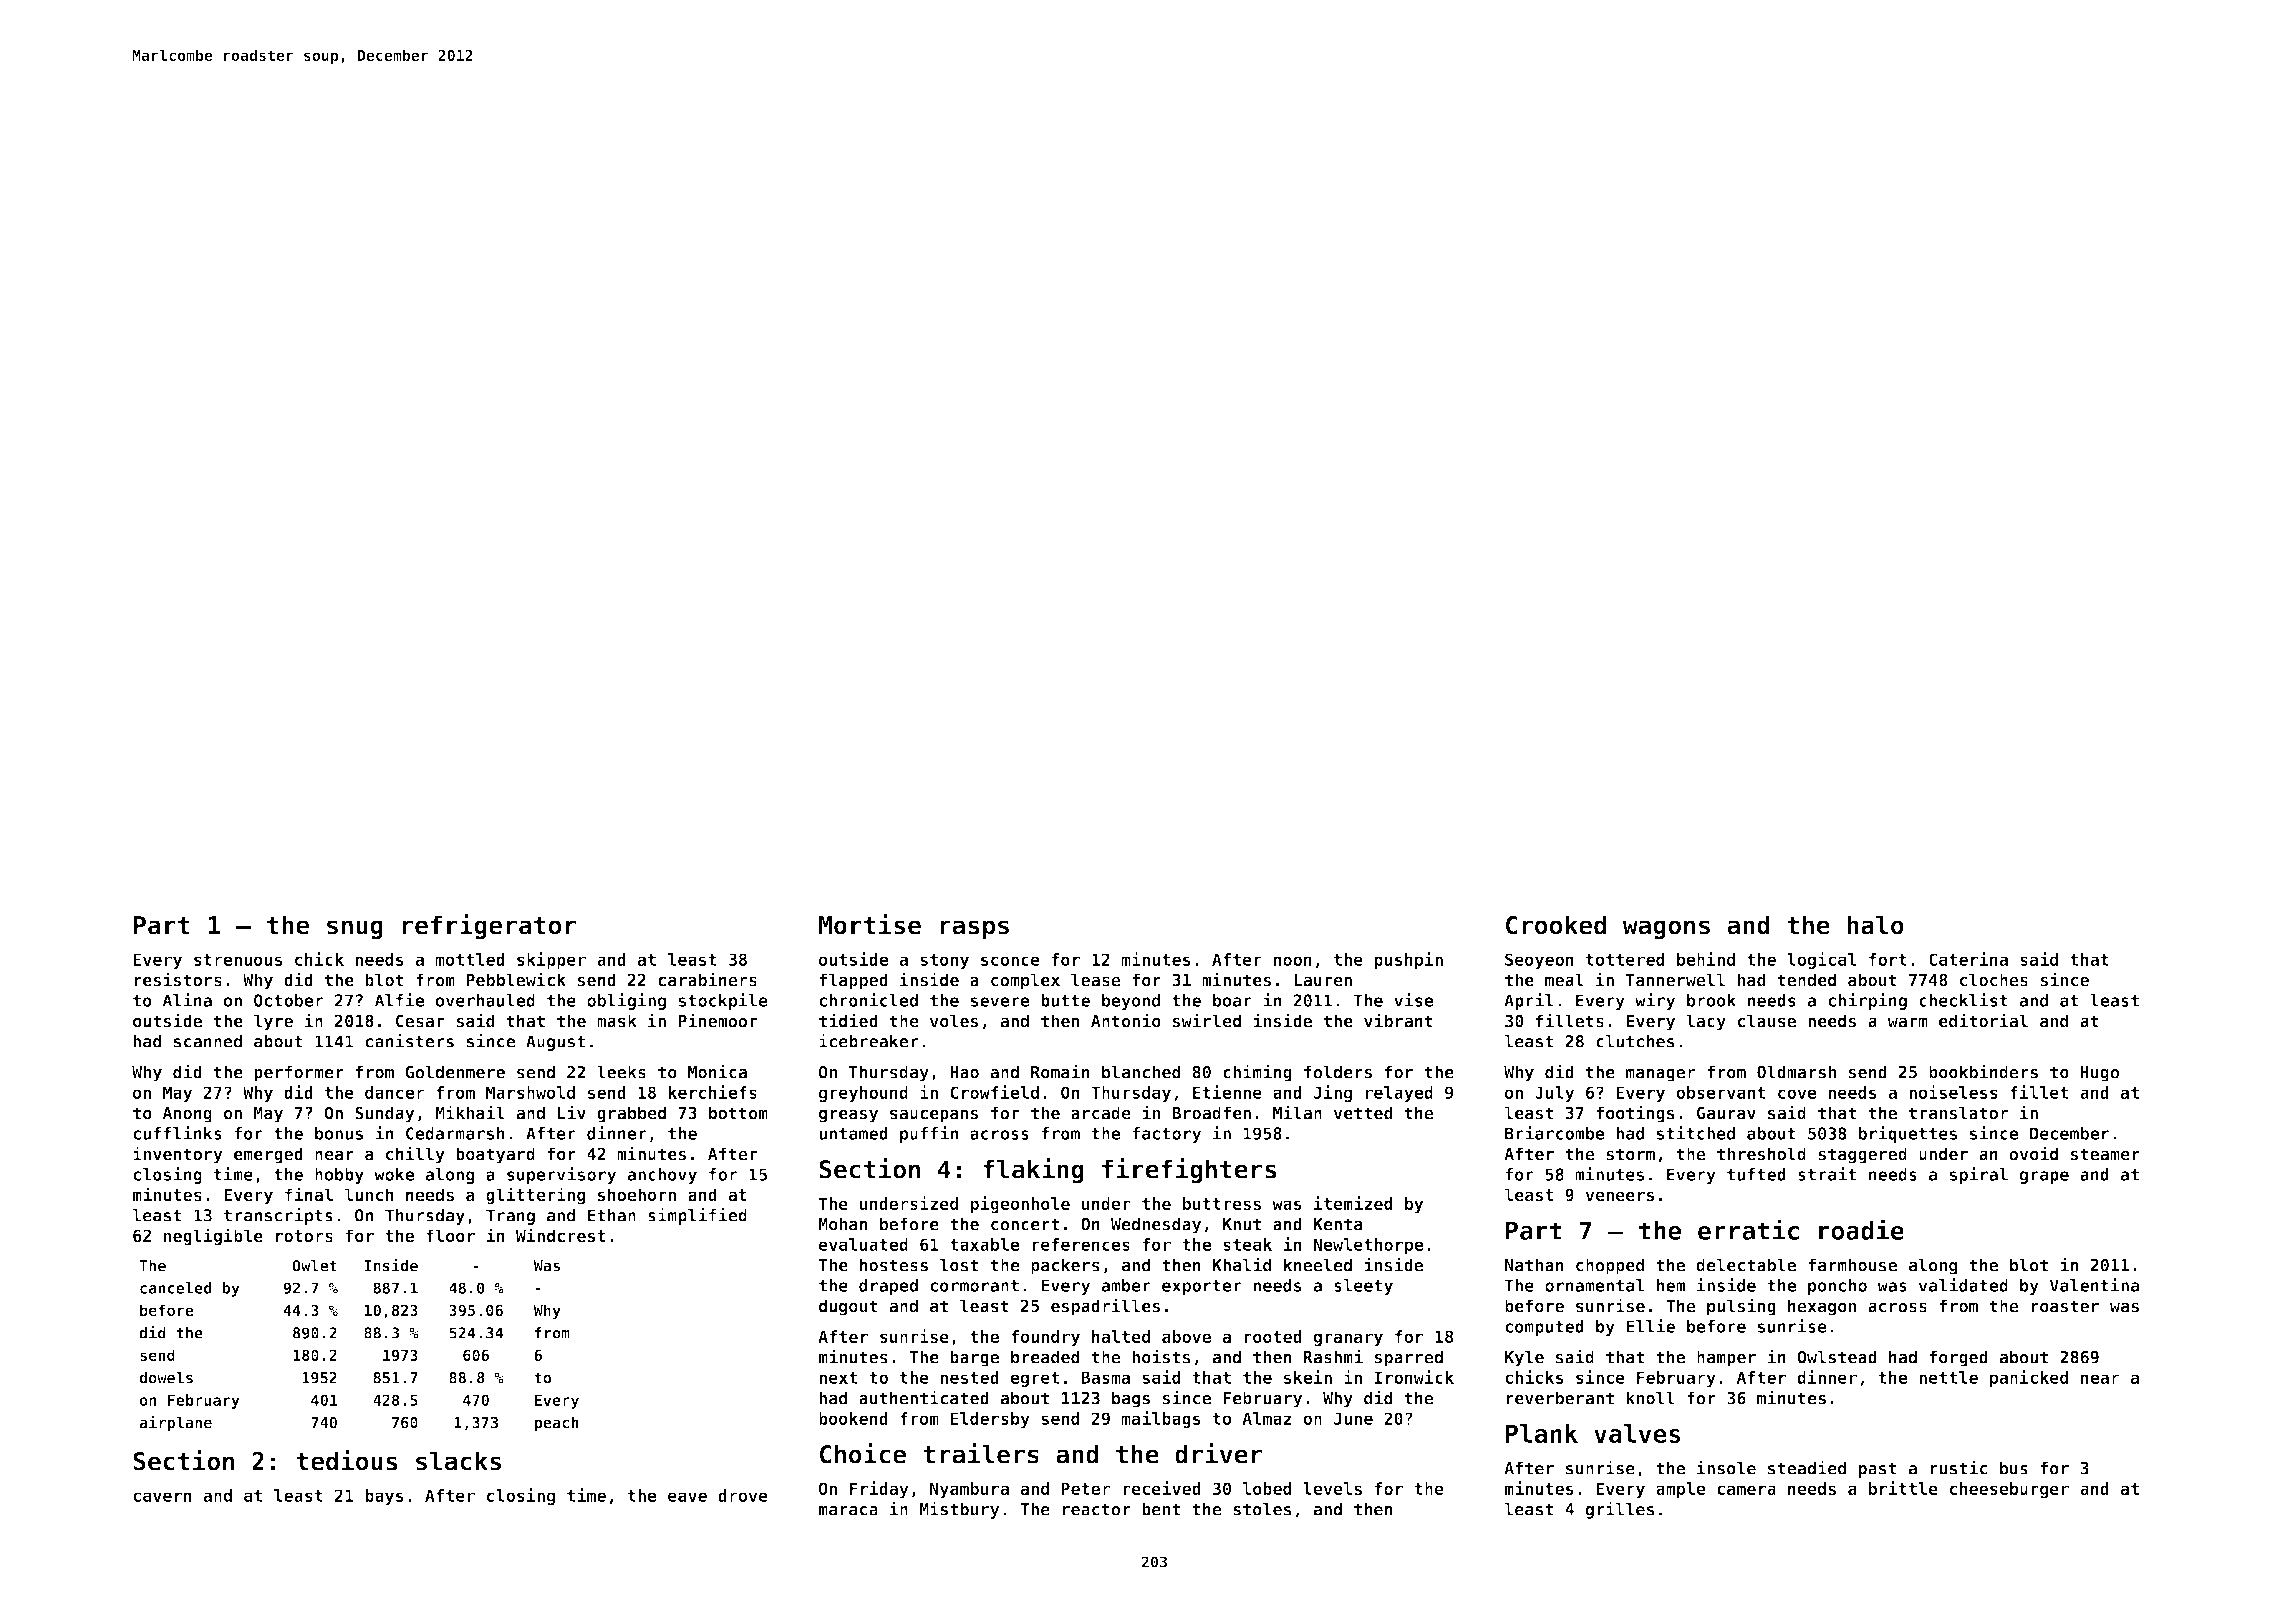 Image resolution: width=2282 pixels, height=1614 pixels. Describe the element at coordinates (400, 1000) in the document. I see `Alfie` at that location.
